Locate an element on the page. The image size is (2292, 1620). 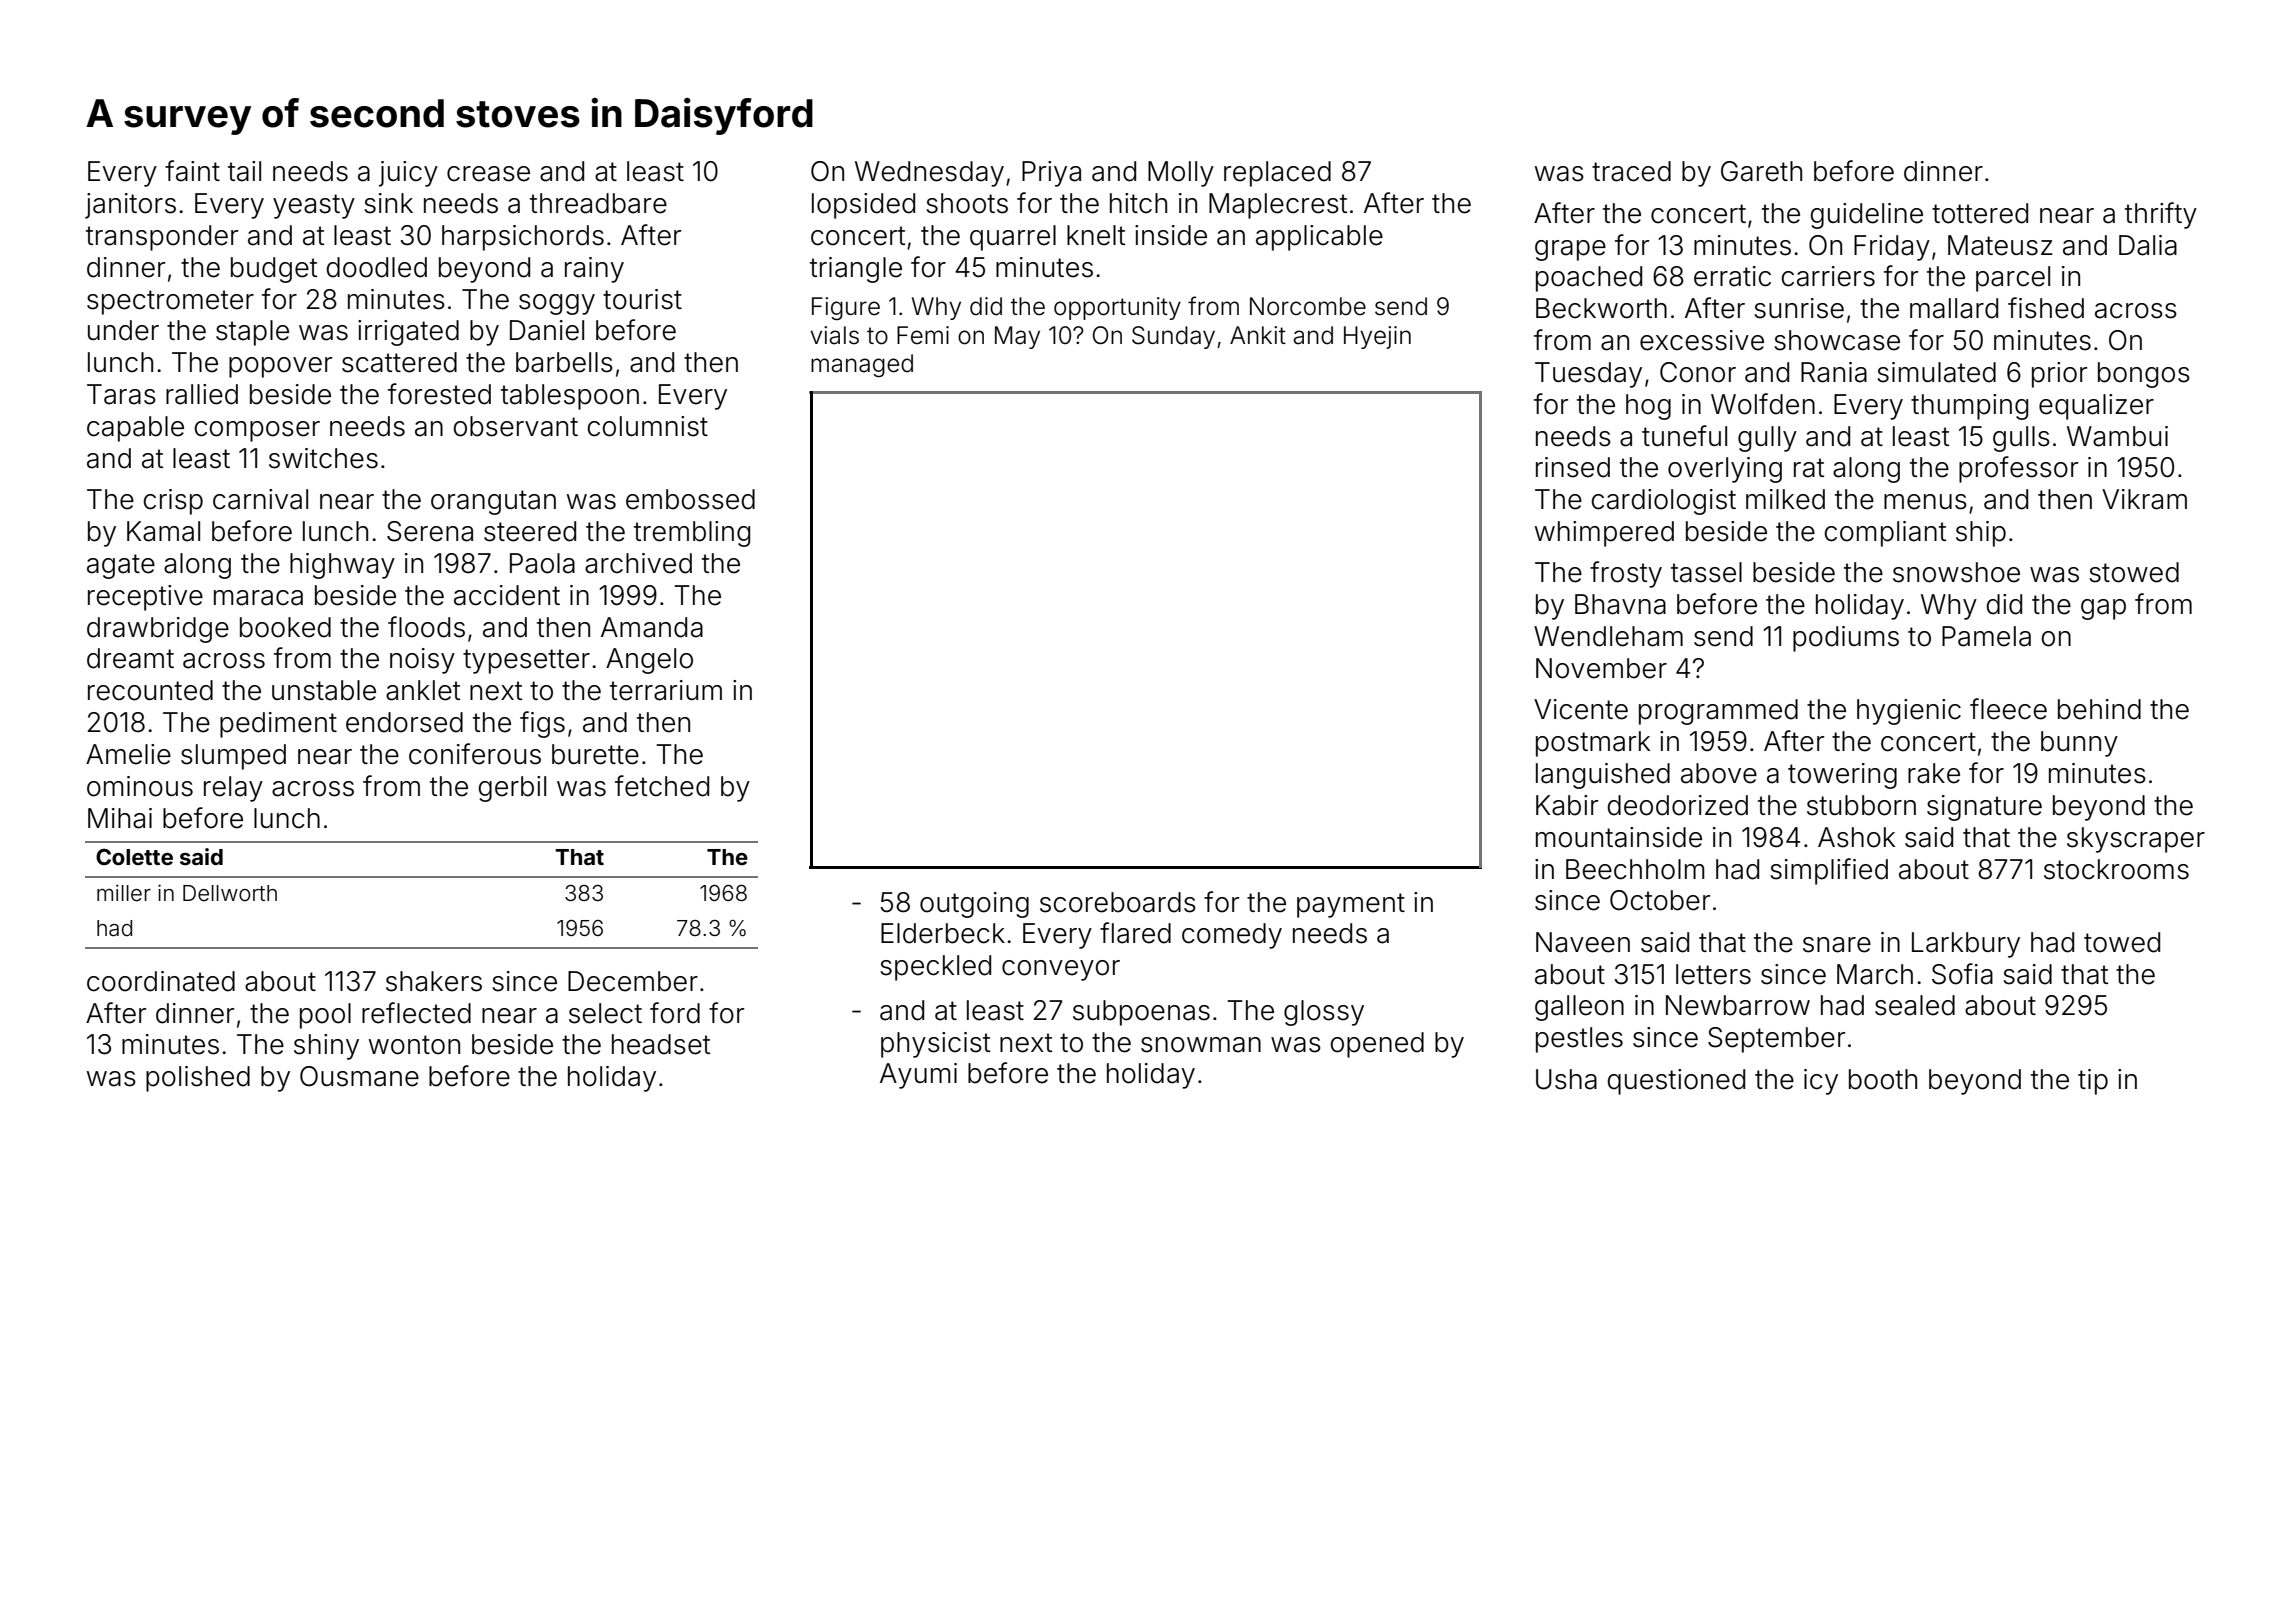
Amanda is located at coordinates (652, 627).
